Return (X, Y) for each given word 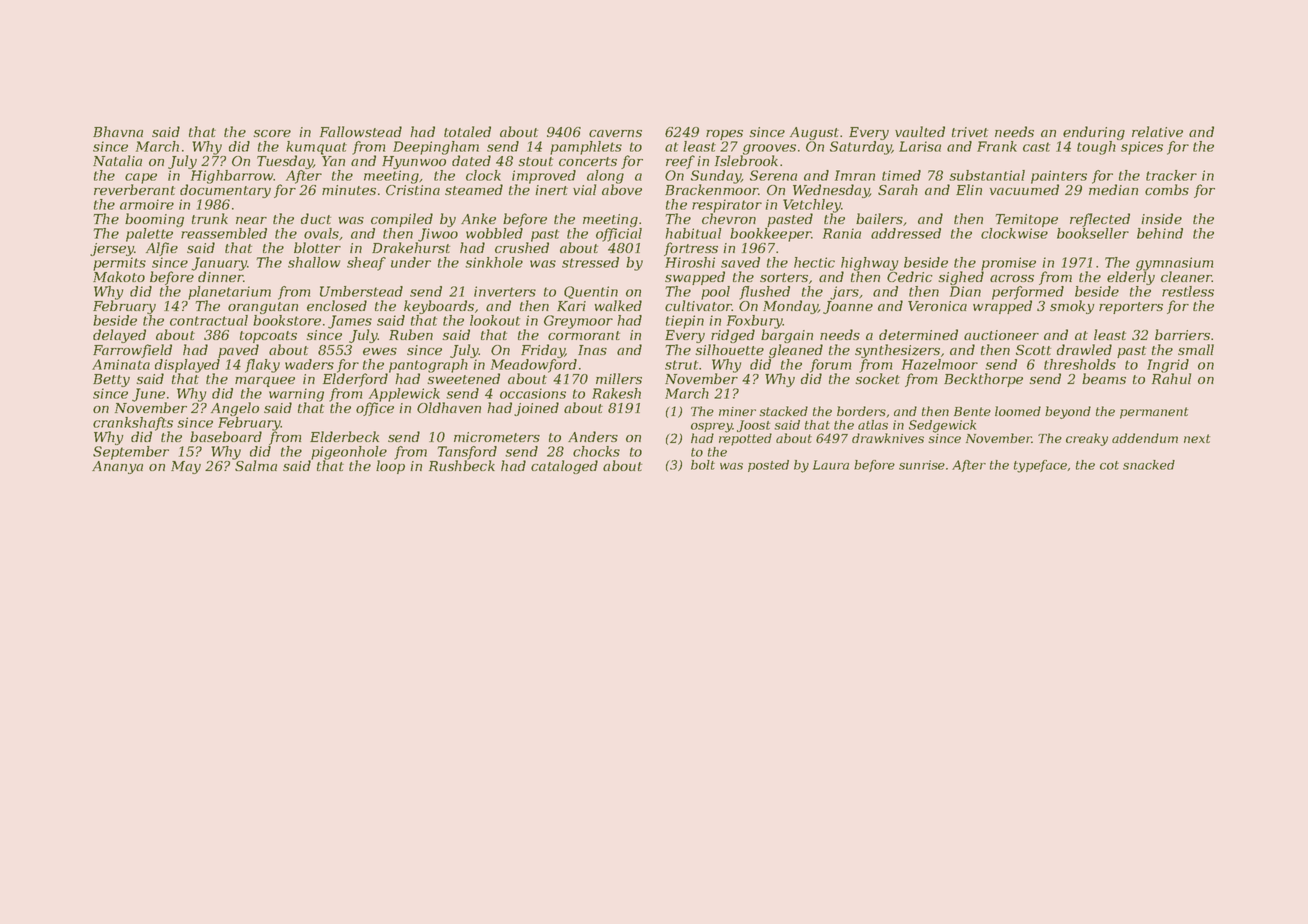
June (148, 395)
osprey (712, 428)
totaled (467, 131)
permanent (1154, 413)
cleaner (1186, 276)
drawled (1084, 349)
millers (619, 378)
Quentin (591, 292)
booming (154, 220)
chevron (729, 218)
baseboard (226, 436)
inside (1161, 218)
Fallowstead (361, 131)
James (350, 322)
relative (1157, 131)
